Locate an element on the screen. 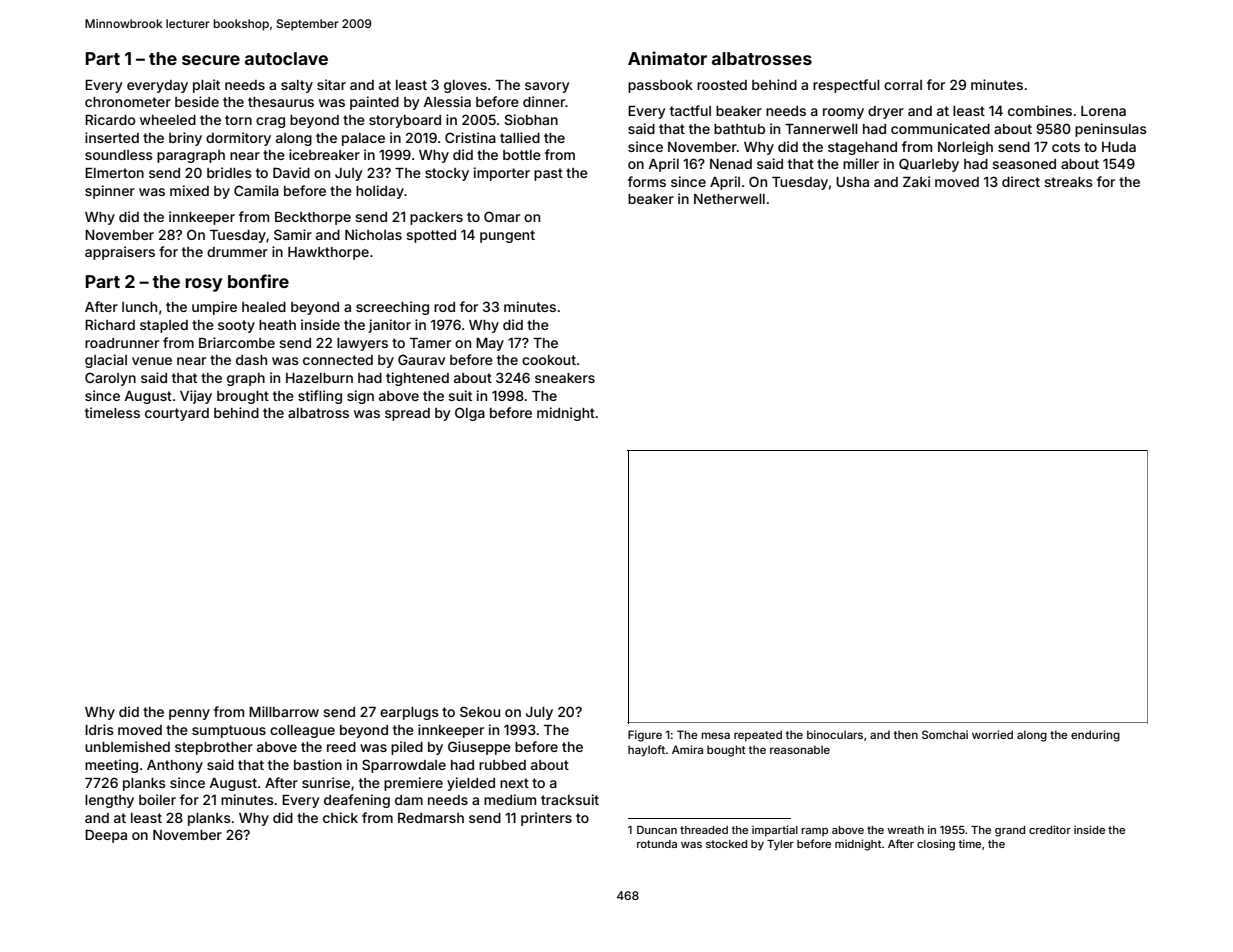  Animator is located at coordinates (667, 58).
